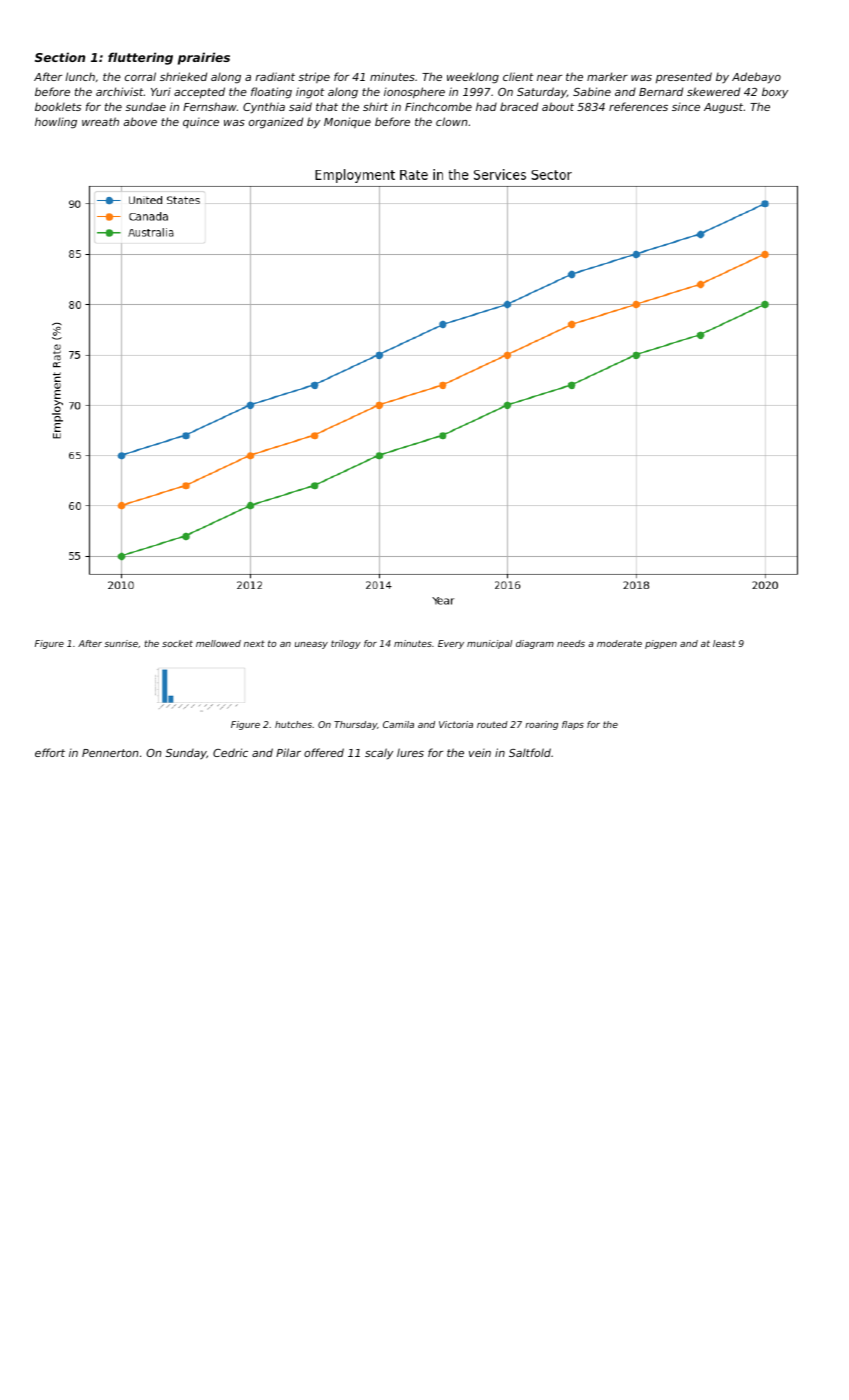 This screenshot has height=1400, width=849. What do you see at coordinates (177, 643) in the screenshot?
I see `socket` at bounding box center [177, 643].
